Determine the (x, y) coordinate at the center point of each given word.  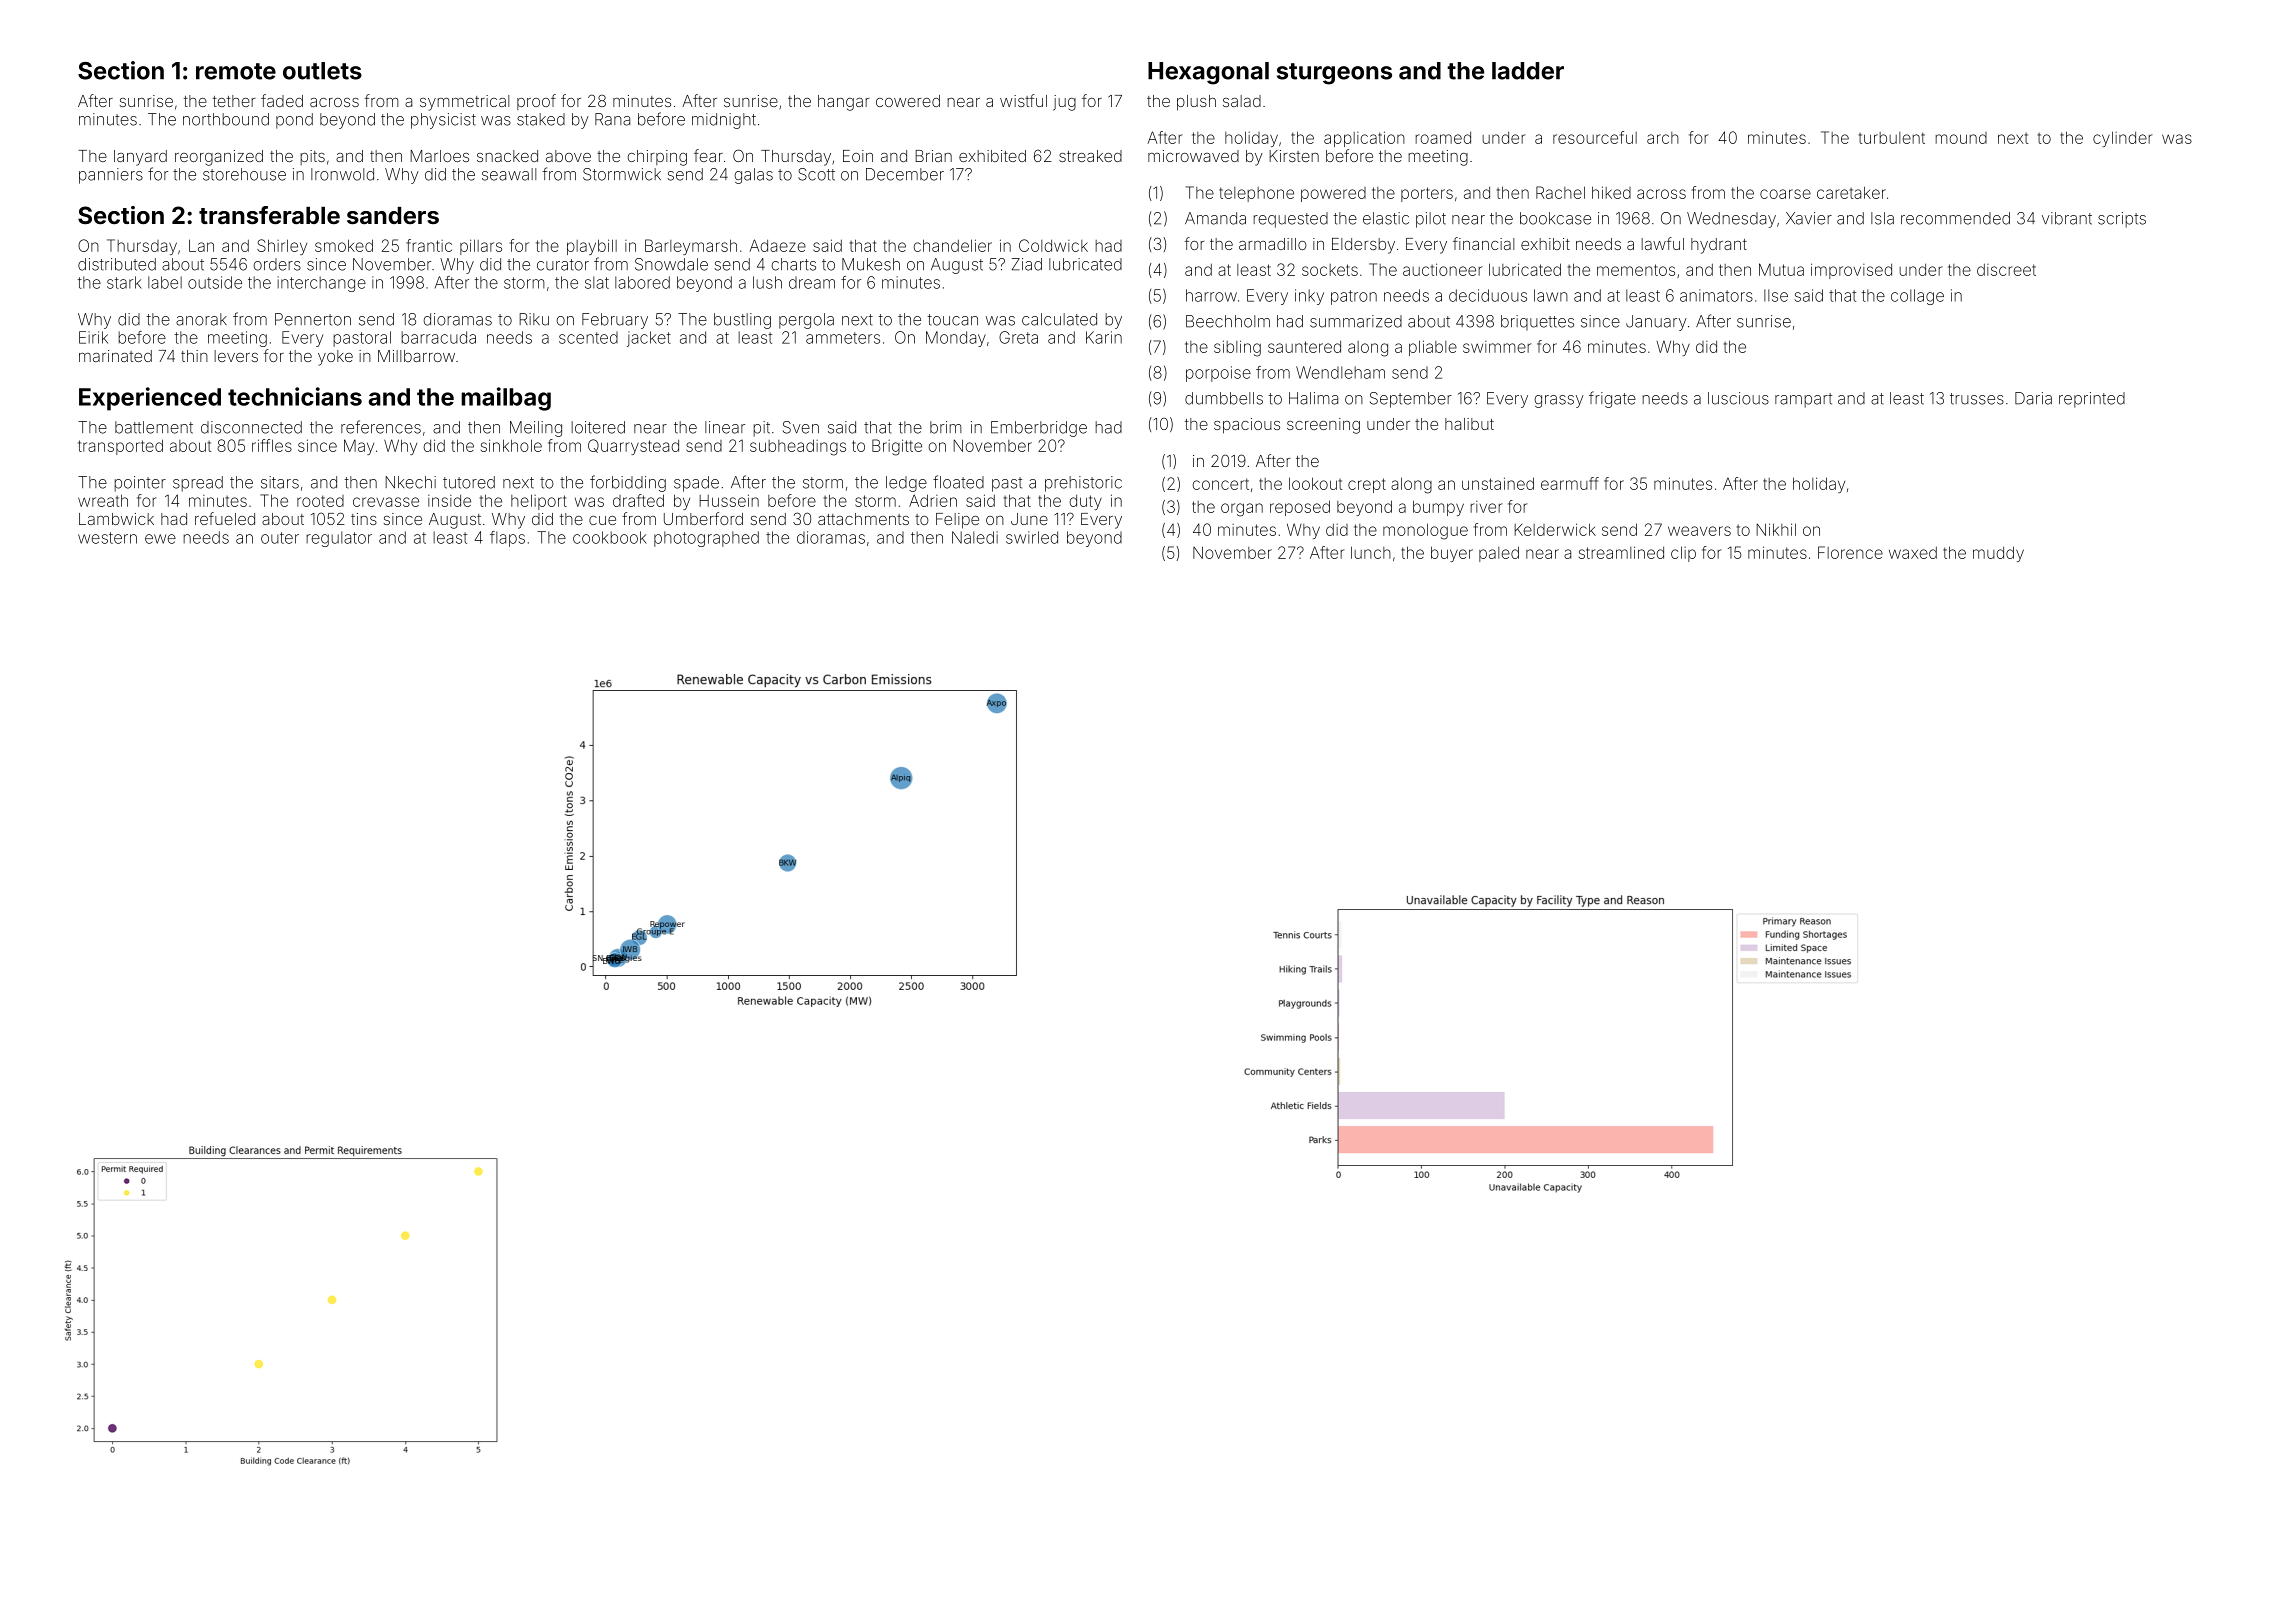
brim (946, 427)
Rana (612, 119)
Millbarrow (416, 356)
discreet (2006, 270)
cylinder (2122, 139)
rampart (1803, 400)
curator (563, 265)
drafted (638, 500)
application (1364, 139)
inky (1309, 297)
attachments (863, 519)
